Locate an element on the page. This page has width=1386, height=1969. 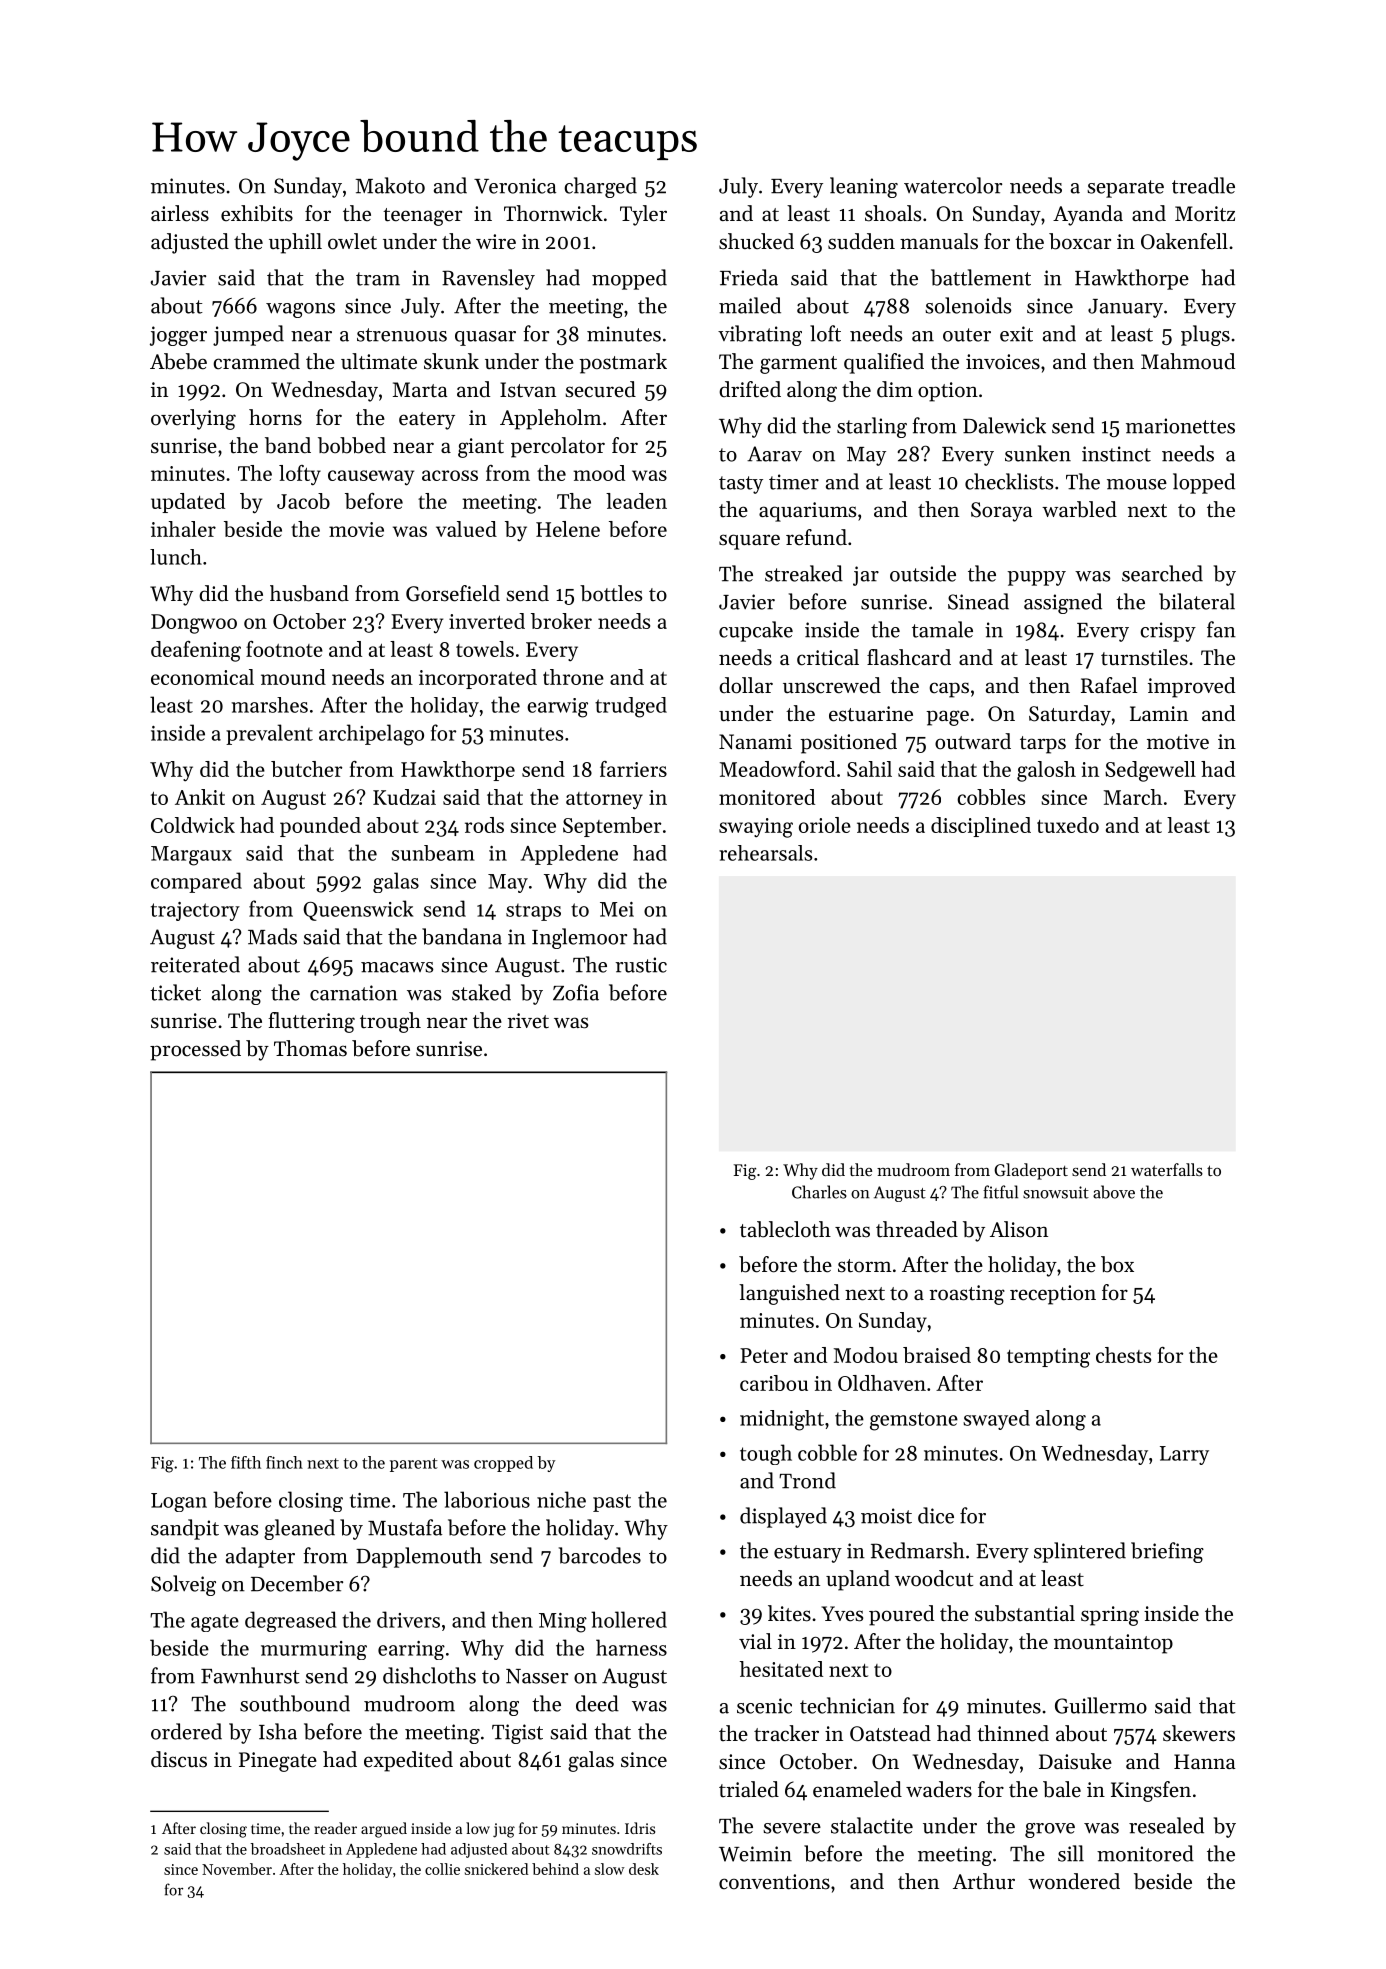
ticket is located at coordinates (175, 992).
